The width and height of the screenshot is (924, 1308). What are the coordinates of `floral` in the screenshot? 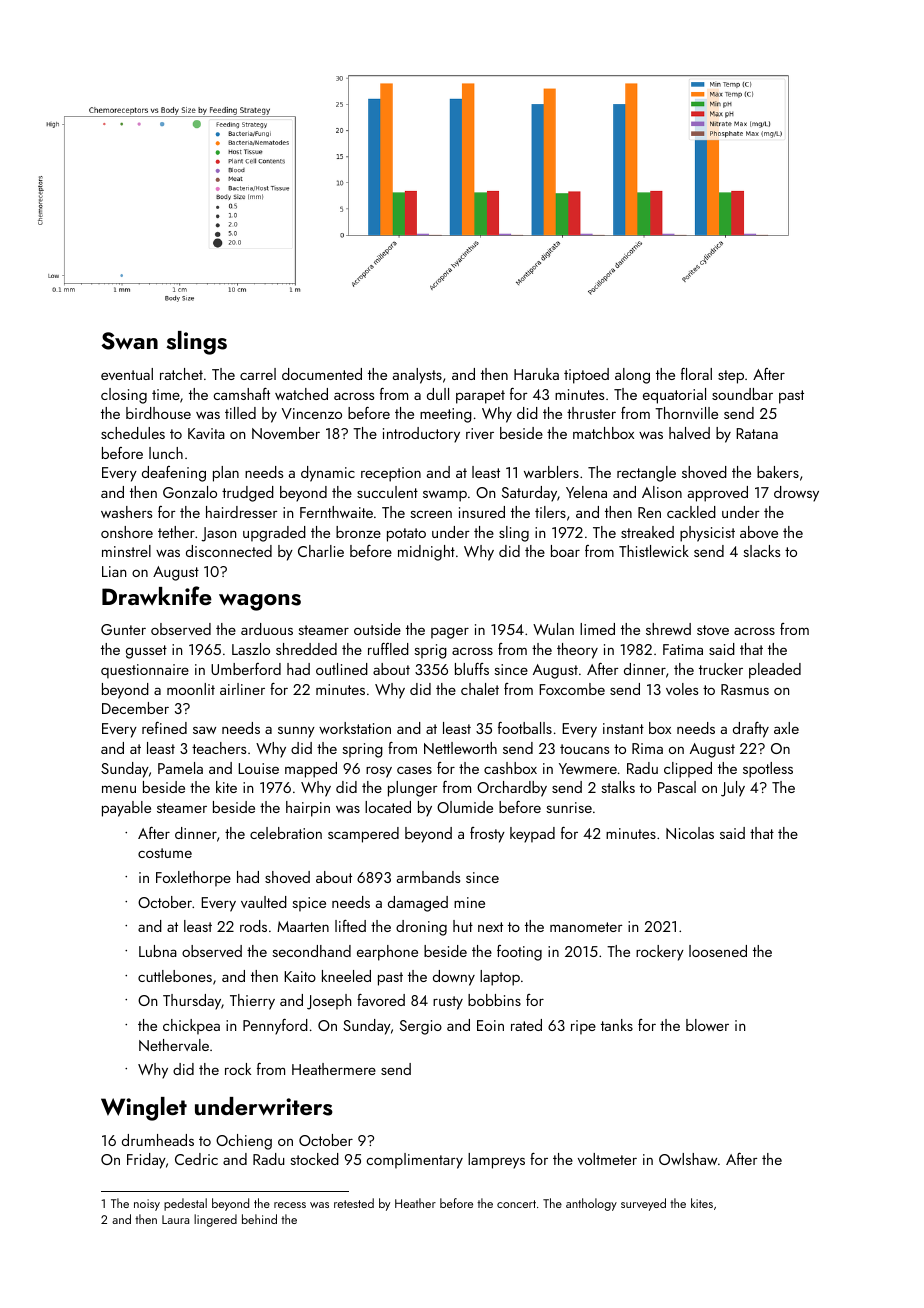 It's located at (696, 374).
